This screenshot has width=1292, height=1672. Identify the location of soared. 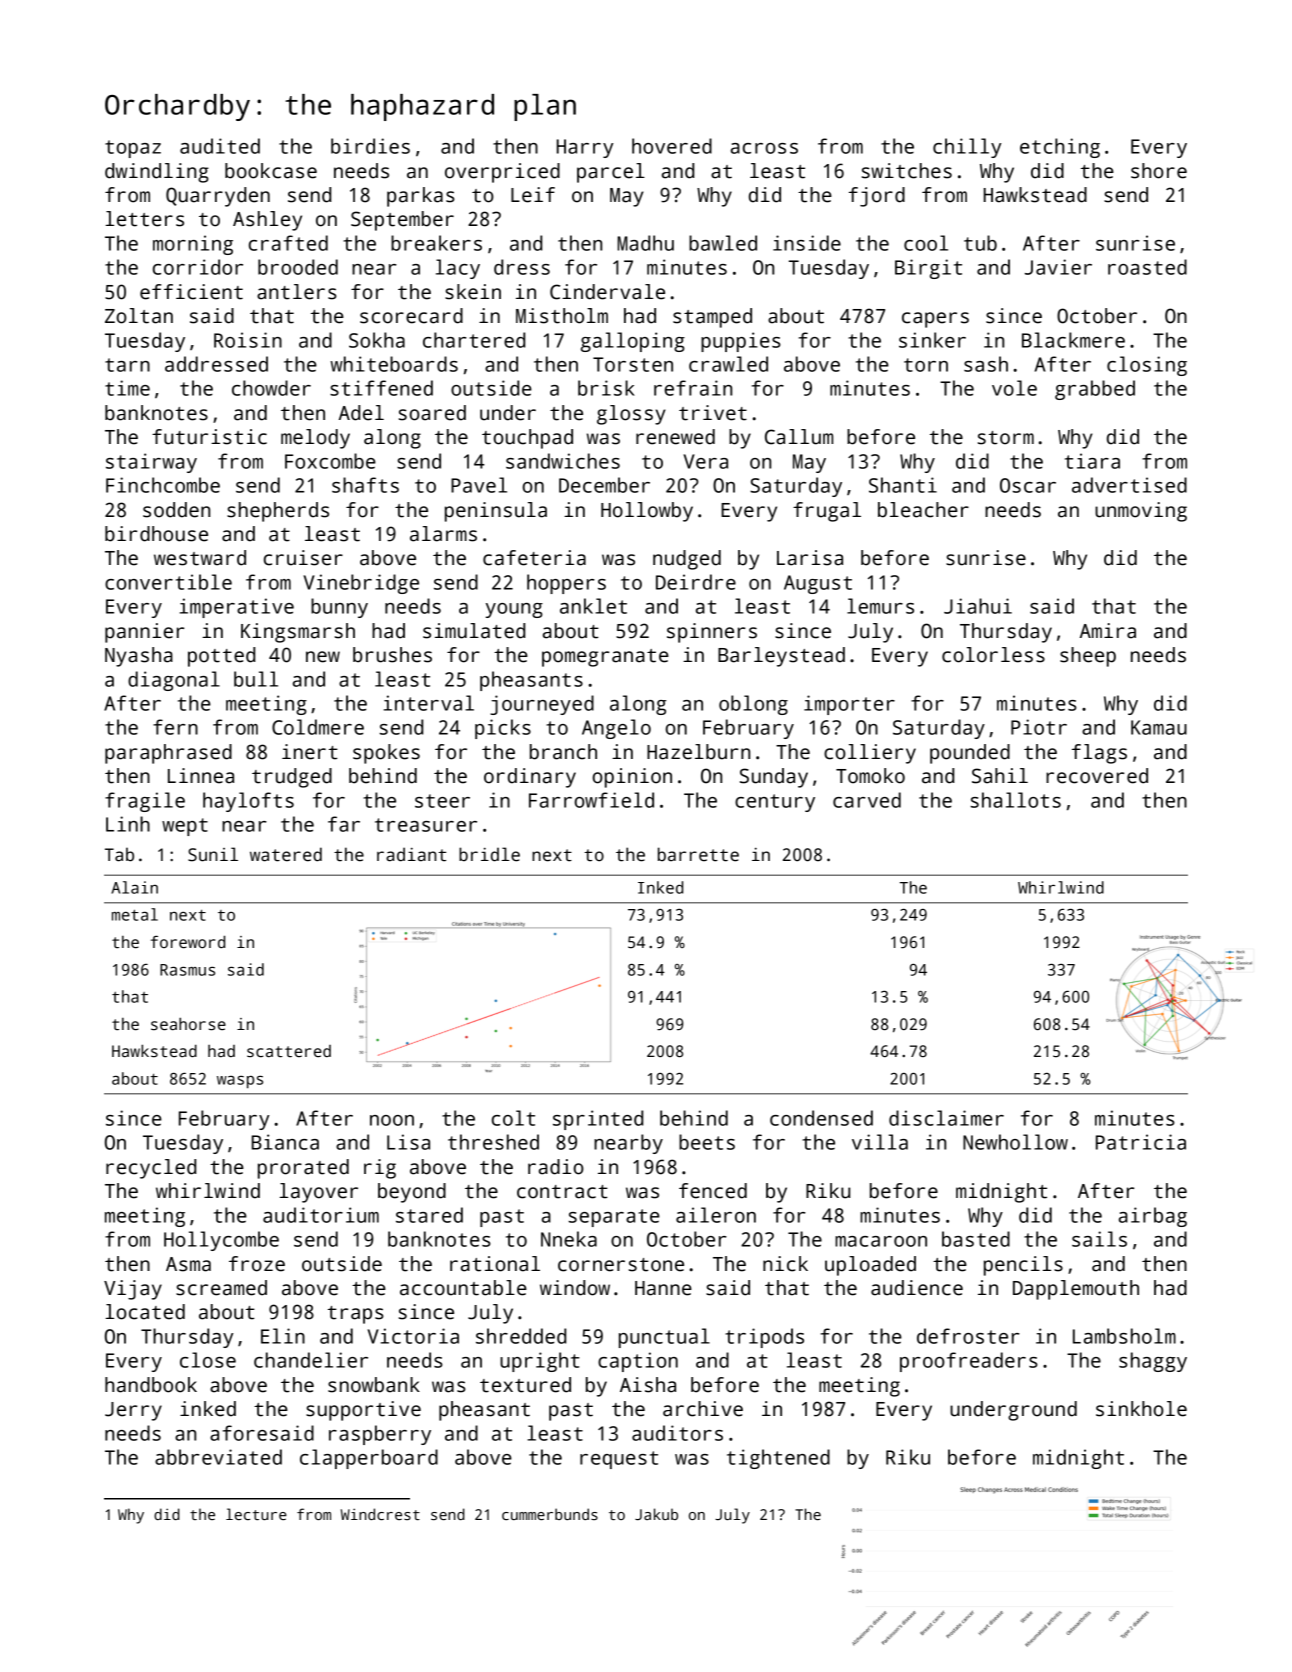
(432, 413).
